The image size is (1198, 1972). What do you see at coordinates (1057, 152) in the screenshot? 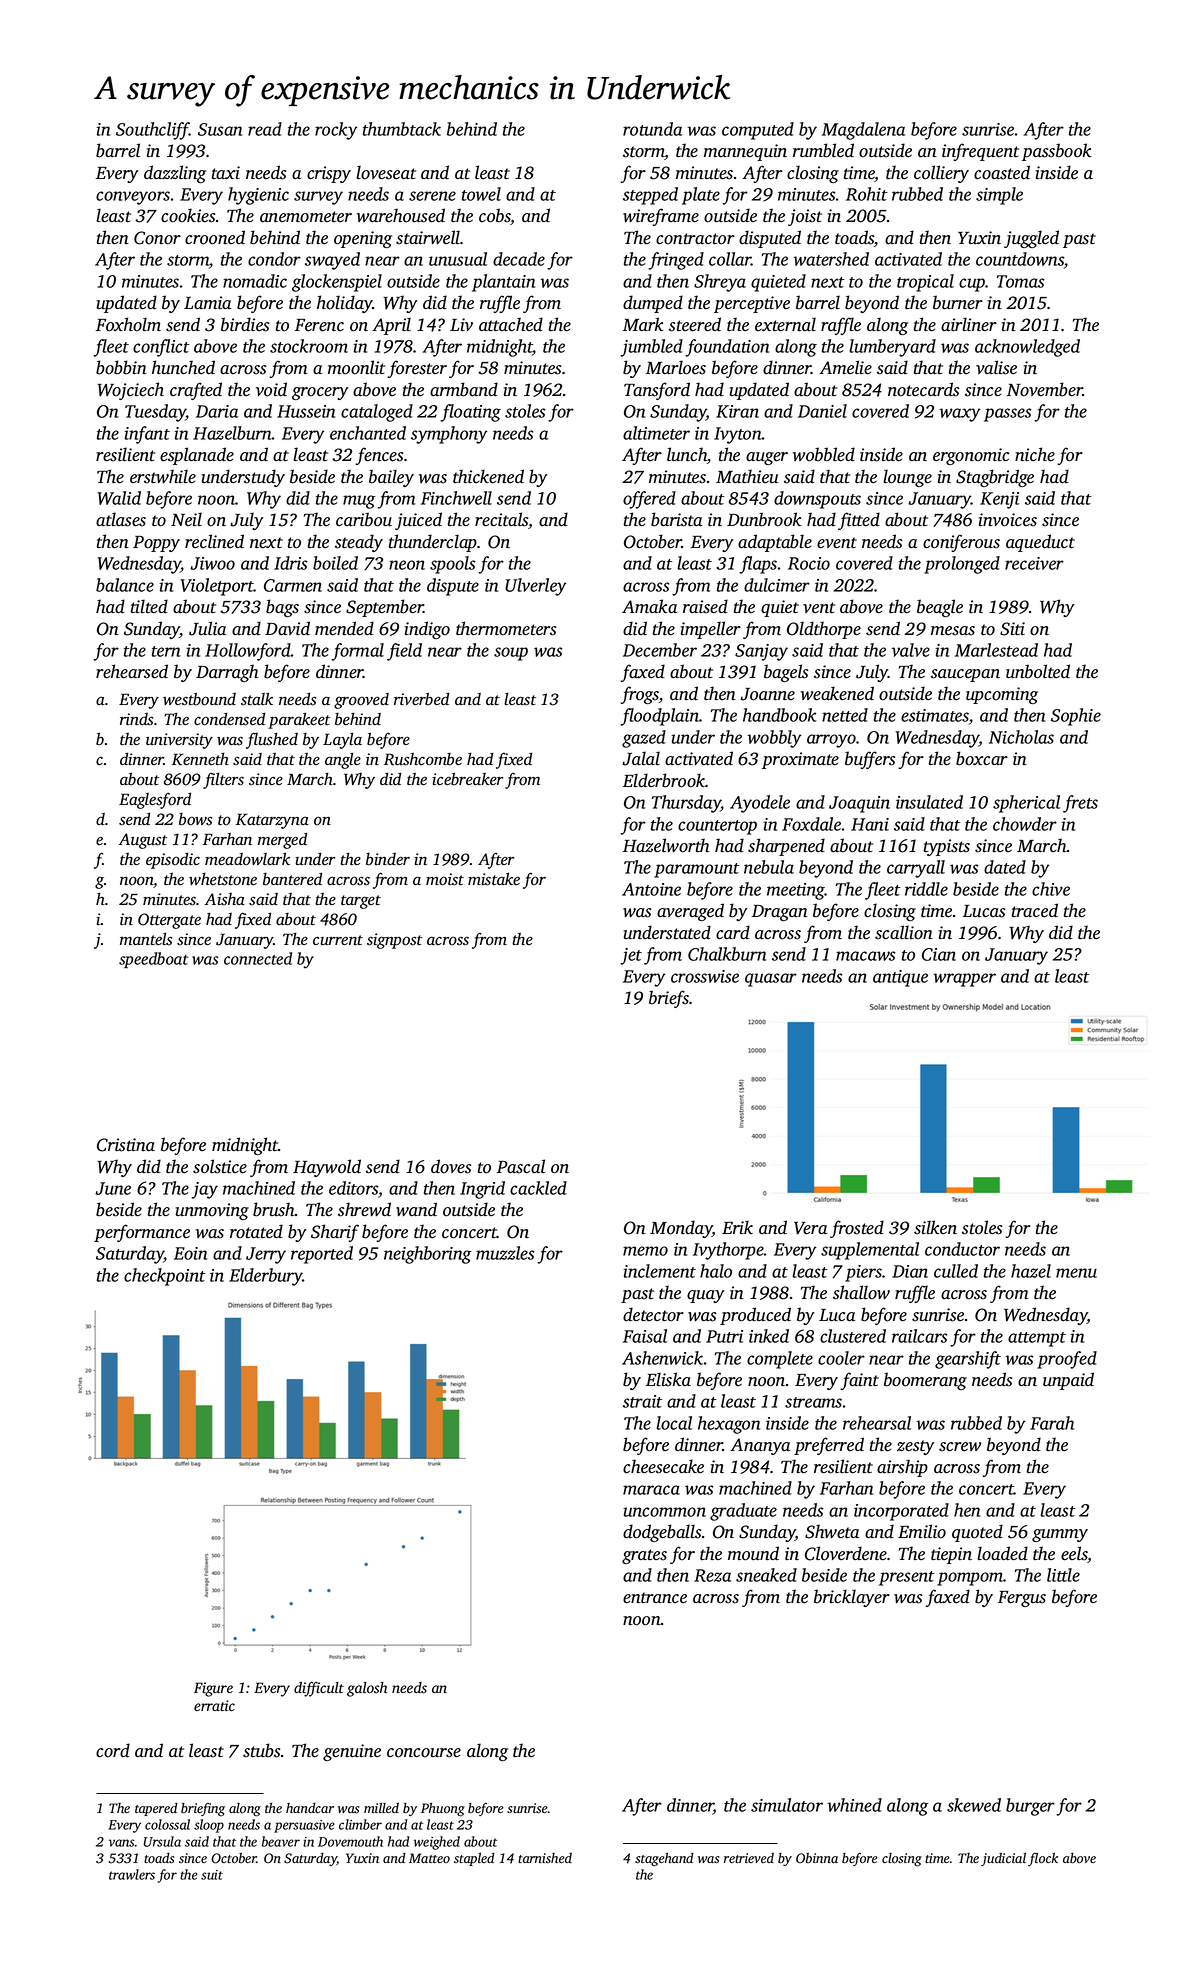
I see `passbook` at bounding box center [1057, 152].
